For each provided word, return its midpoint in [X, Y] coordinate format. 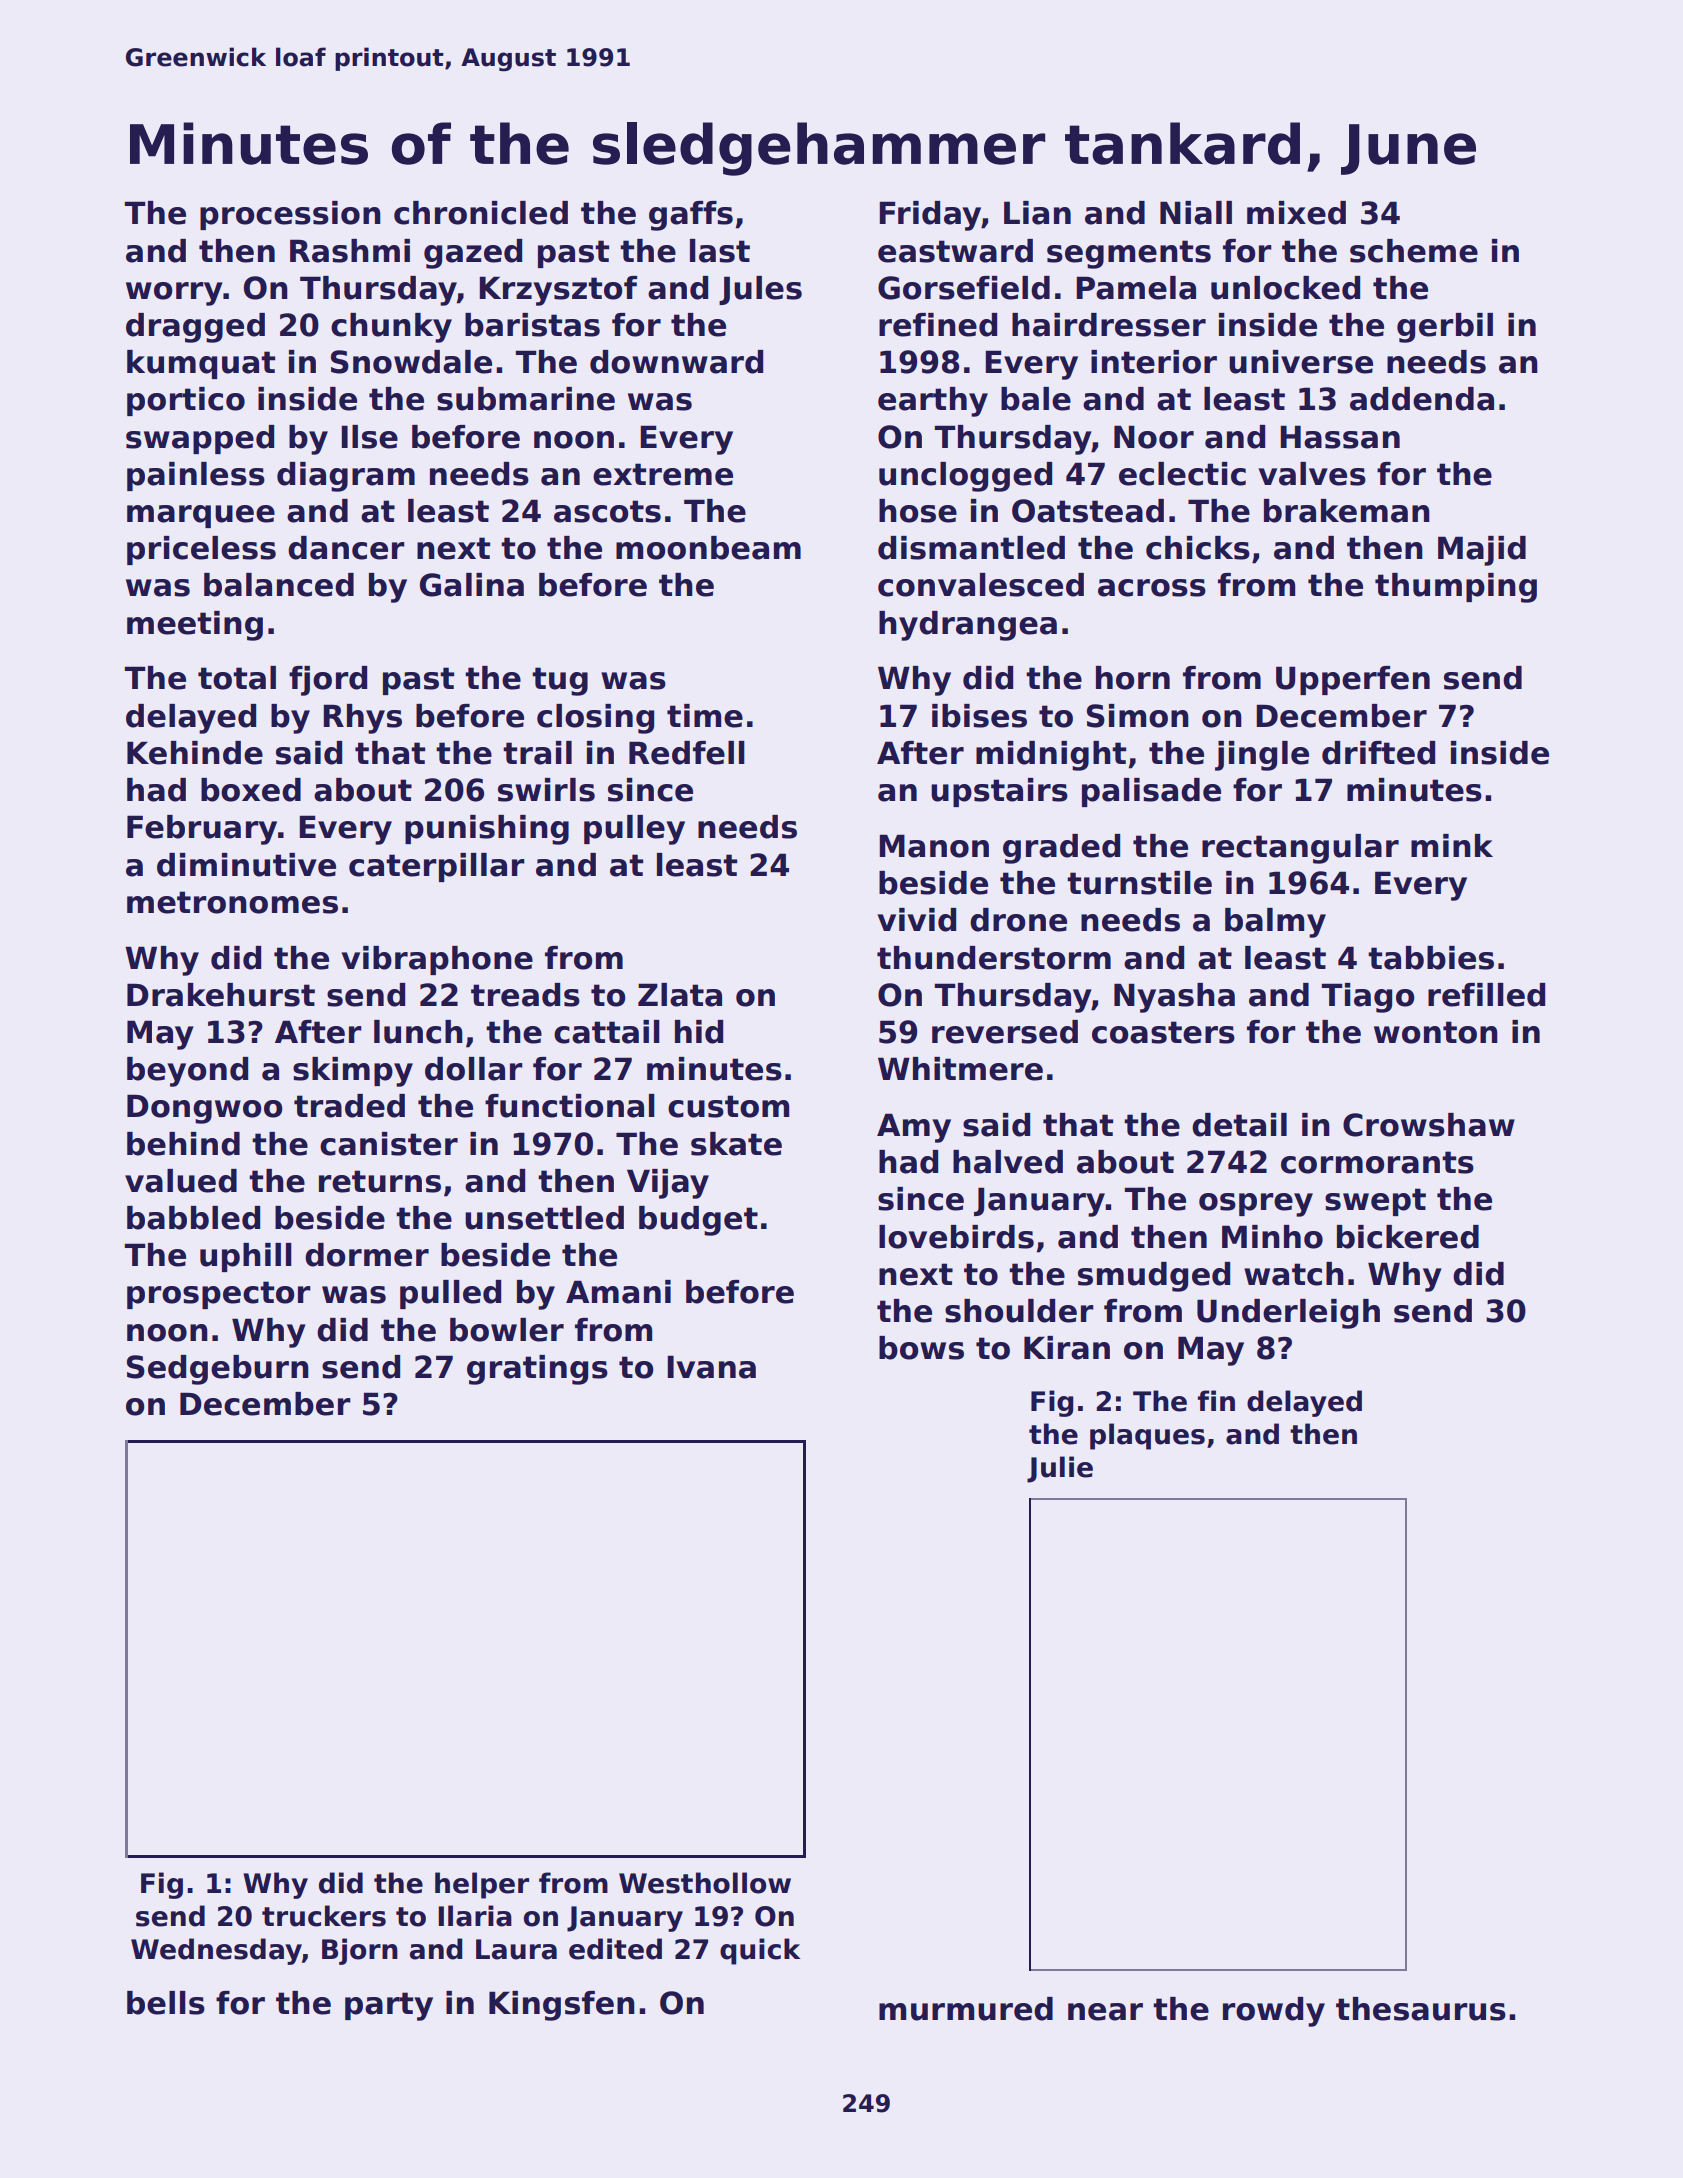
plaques [1147, 1436]
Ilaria [475, 1916]
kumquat [201, 364]
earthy [933, 402]
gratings [537, 1370]
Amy [914, 1128]
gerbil [1445, 328]
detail [1239, 1125]
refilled [1486, 995]
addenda [1422, 399]
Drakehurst [221, 995]
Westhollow [705, 1883]
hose [918, 511]
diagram [346, 477]
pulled [450, 1294]
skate [736, 1144]
